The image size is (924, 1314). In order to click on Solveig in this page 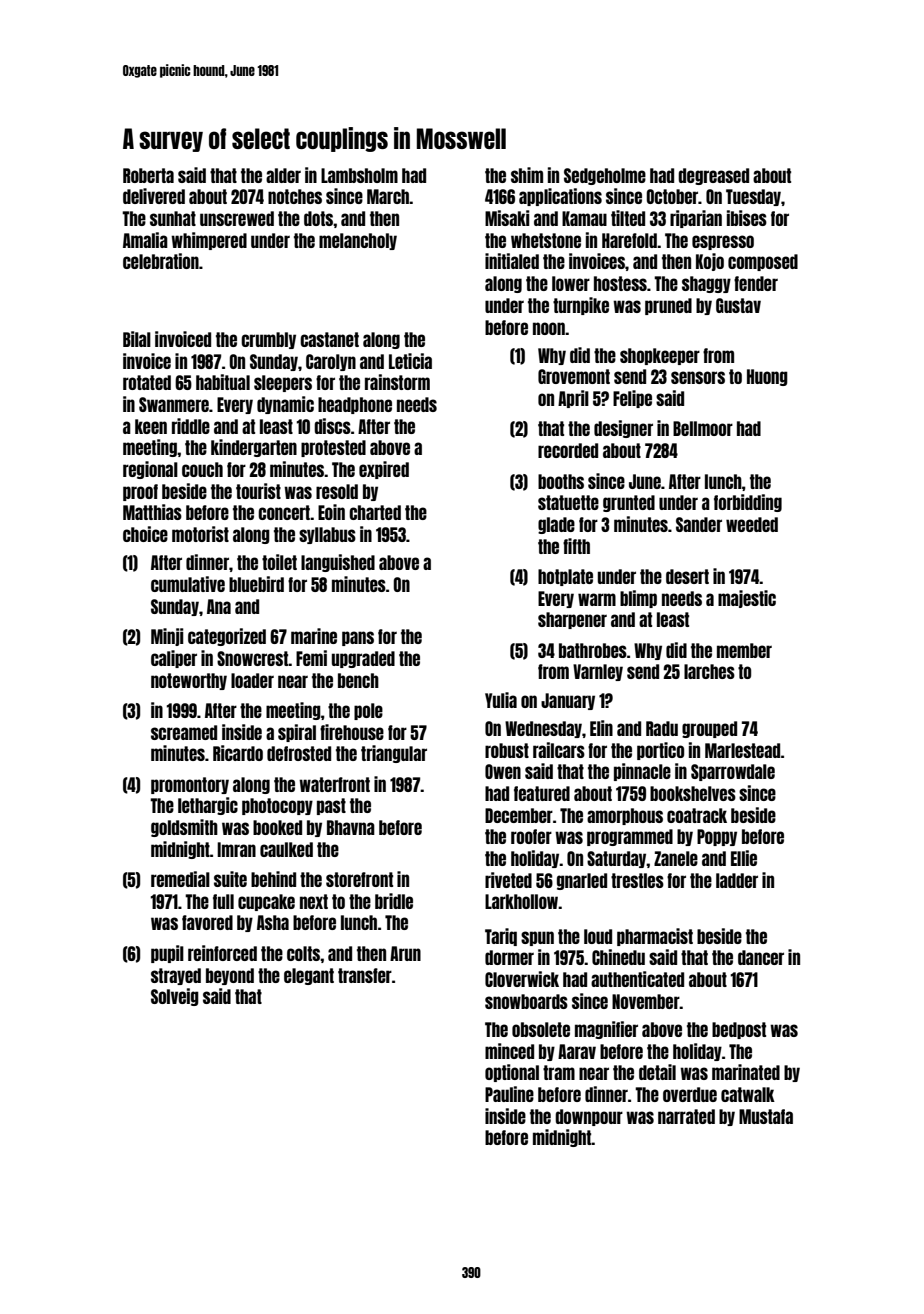, I will do `click(175, 997)`.
